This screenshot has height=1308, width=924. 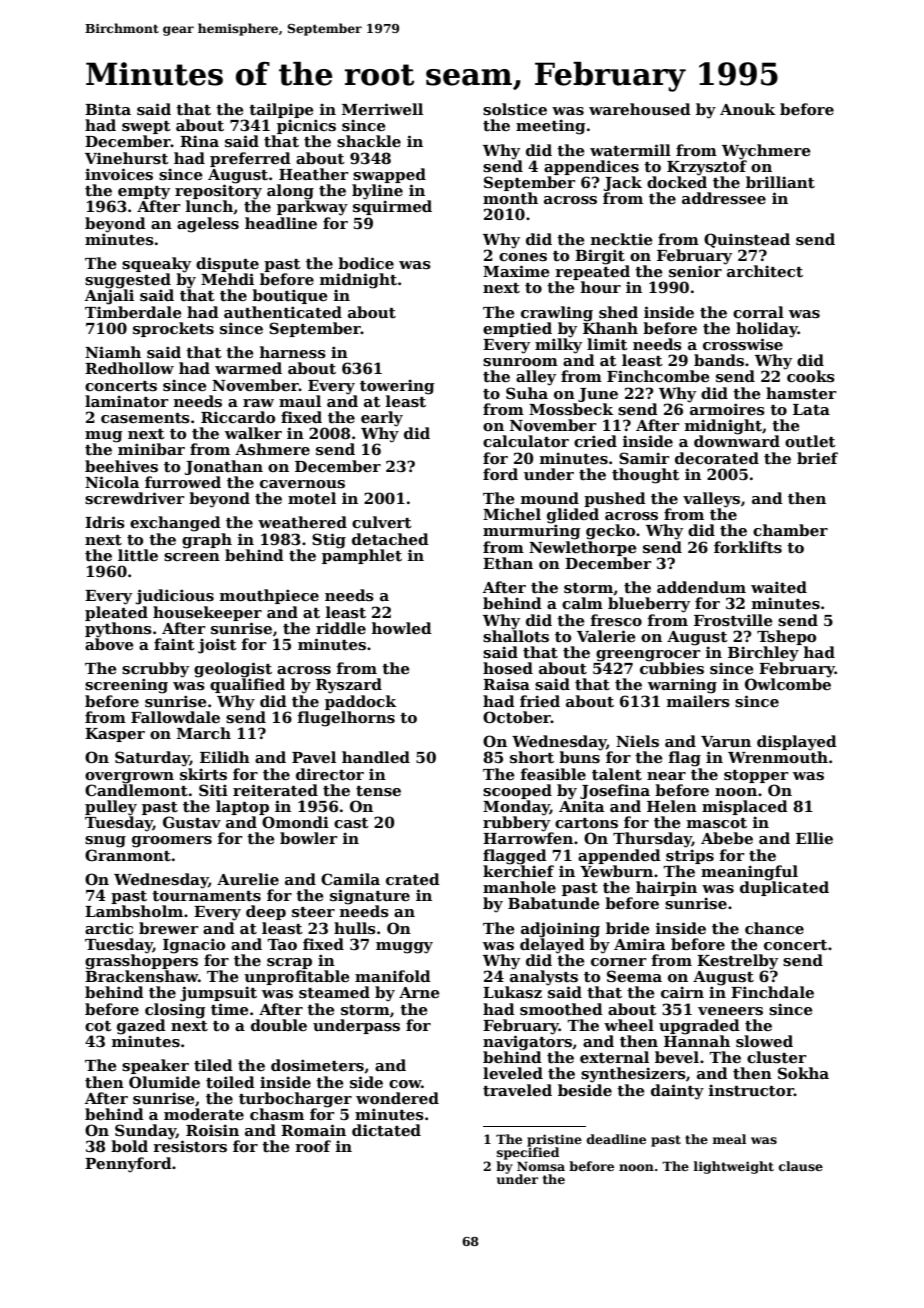 What do you see at coordinates (404, 948) in the screenshot?
I see `muggy` at bounding box center [404, 948].
